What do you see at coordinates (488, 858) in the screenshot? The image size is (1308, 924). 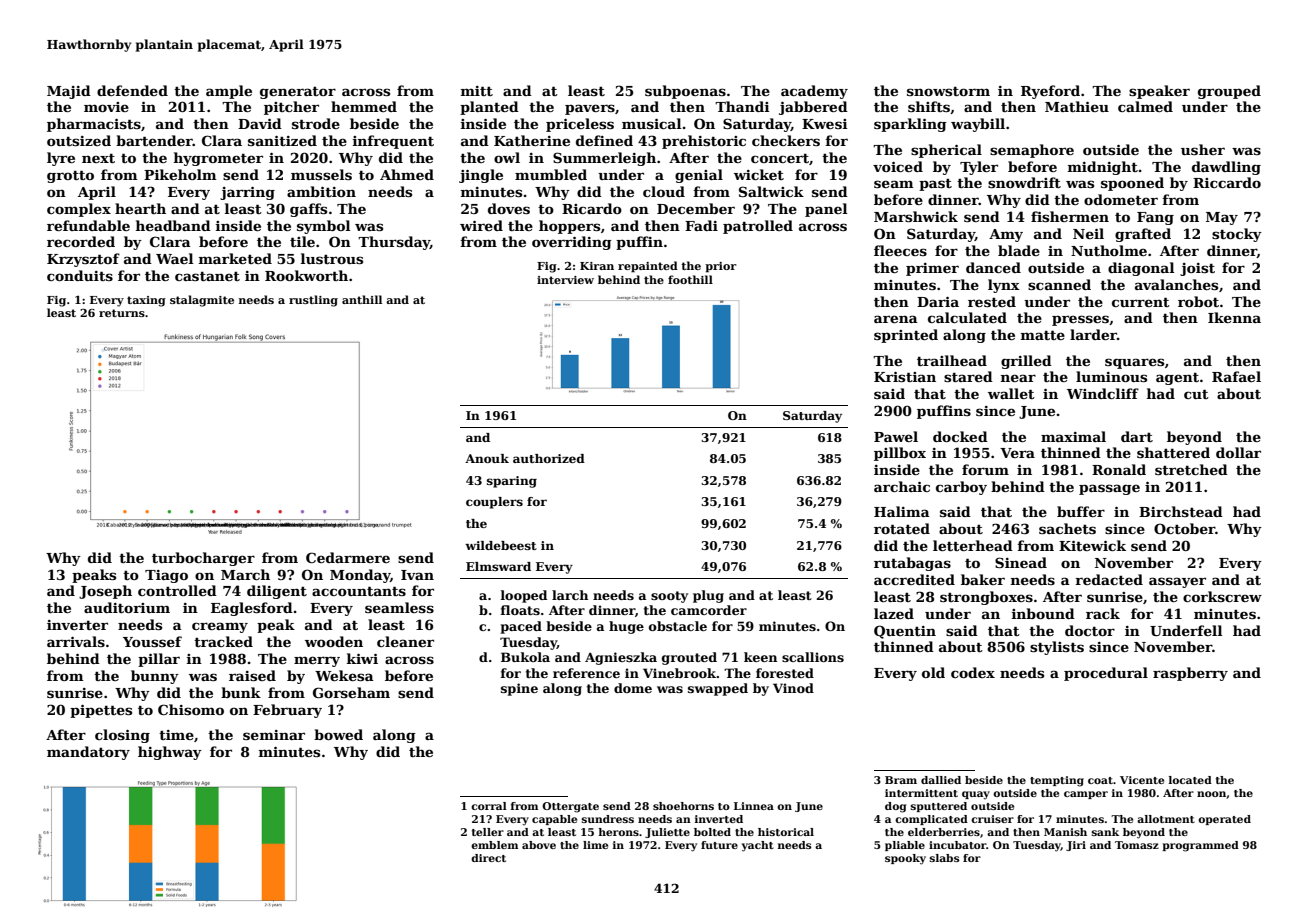 I see `direct` at bounding box center [488, 858].
